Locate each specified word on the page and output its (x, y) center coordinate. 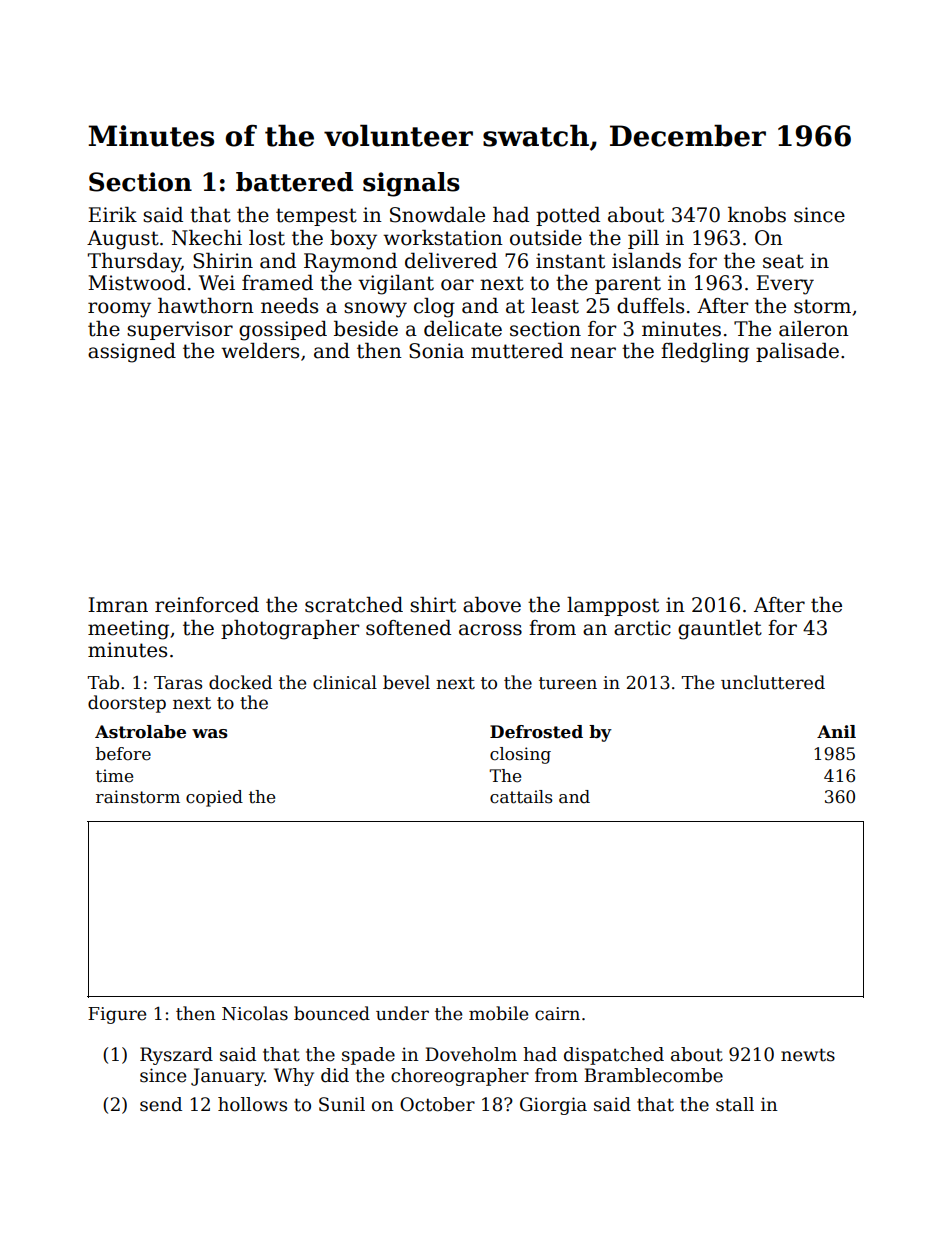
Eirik (112, 214)
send (161, 1104)
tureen (568, 683)
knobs (757, 215)
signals (411, 184)
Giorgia (553, 1106)
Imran (118, 605)
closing (520, 755)
